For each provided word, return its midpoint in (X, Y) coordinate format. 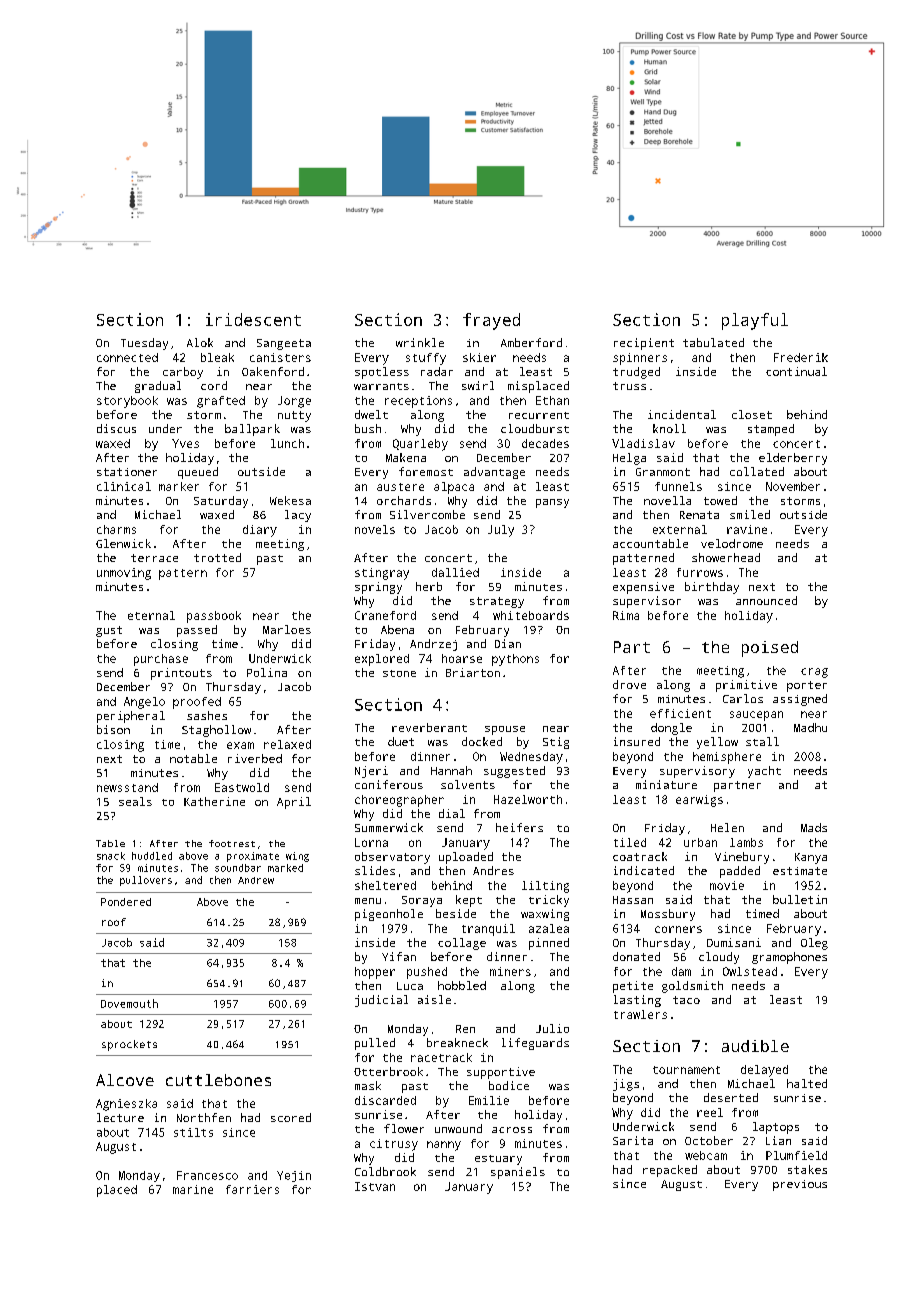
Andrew (256, 880)
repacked (670, 1171)
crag (814, 673)
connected (127, 357)
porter (807, 686)
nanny (444, 1146)
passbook (214, 617)
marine (193, 1189)
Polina (267, 672)
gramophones (789, 958)
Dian (508, 643)
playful (755, 321)
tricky (549, 901)
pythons (515, 660)
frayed (491, 321)
